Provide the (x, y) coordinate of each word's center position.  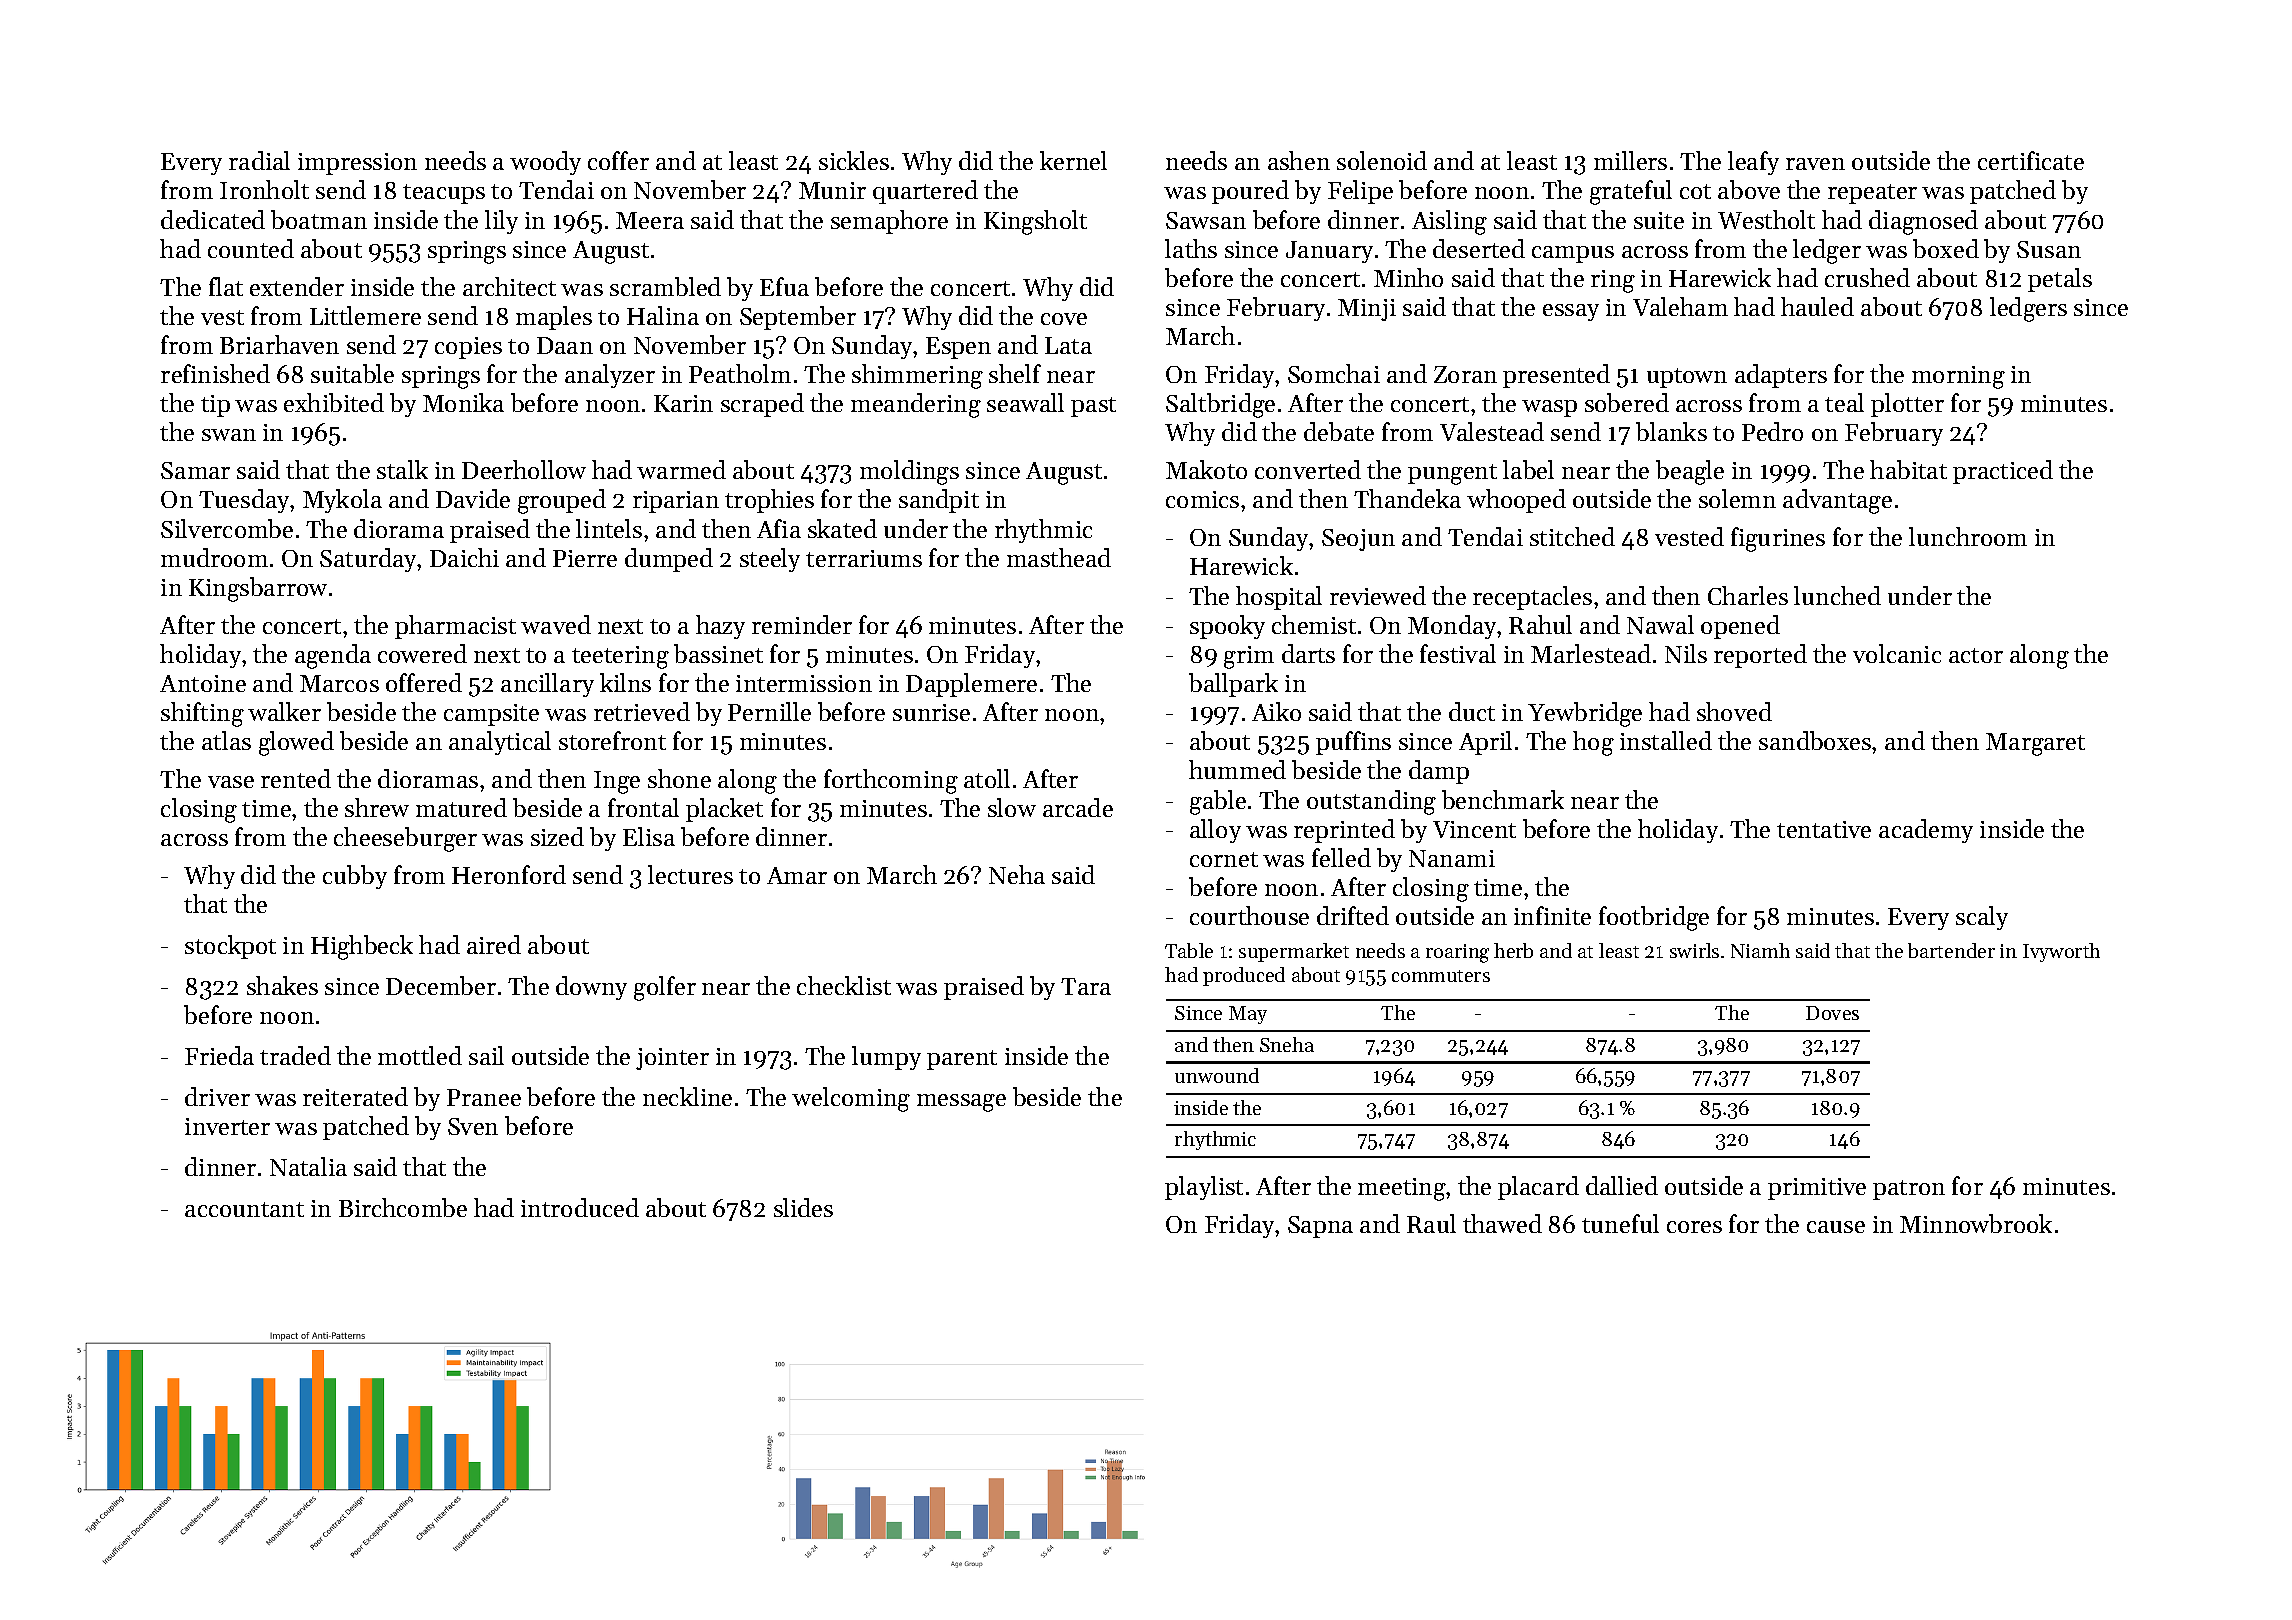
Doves (1832, 1013)
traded (295, 1055)
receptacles (1532, 598)
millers (1630, 160)
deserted (1479, 248)
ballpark (1233, 685)
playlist (1204, 1188)
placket (724, 810)
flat (226, 286)
